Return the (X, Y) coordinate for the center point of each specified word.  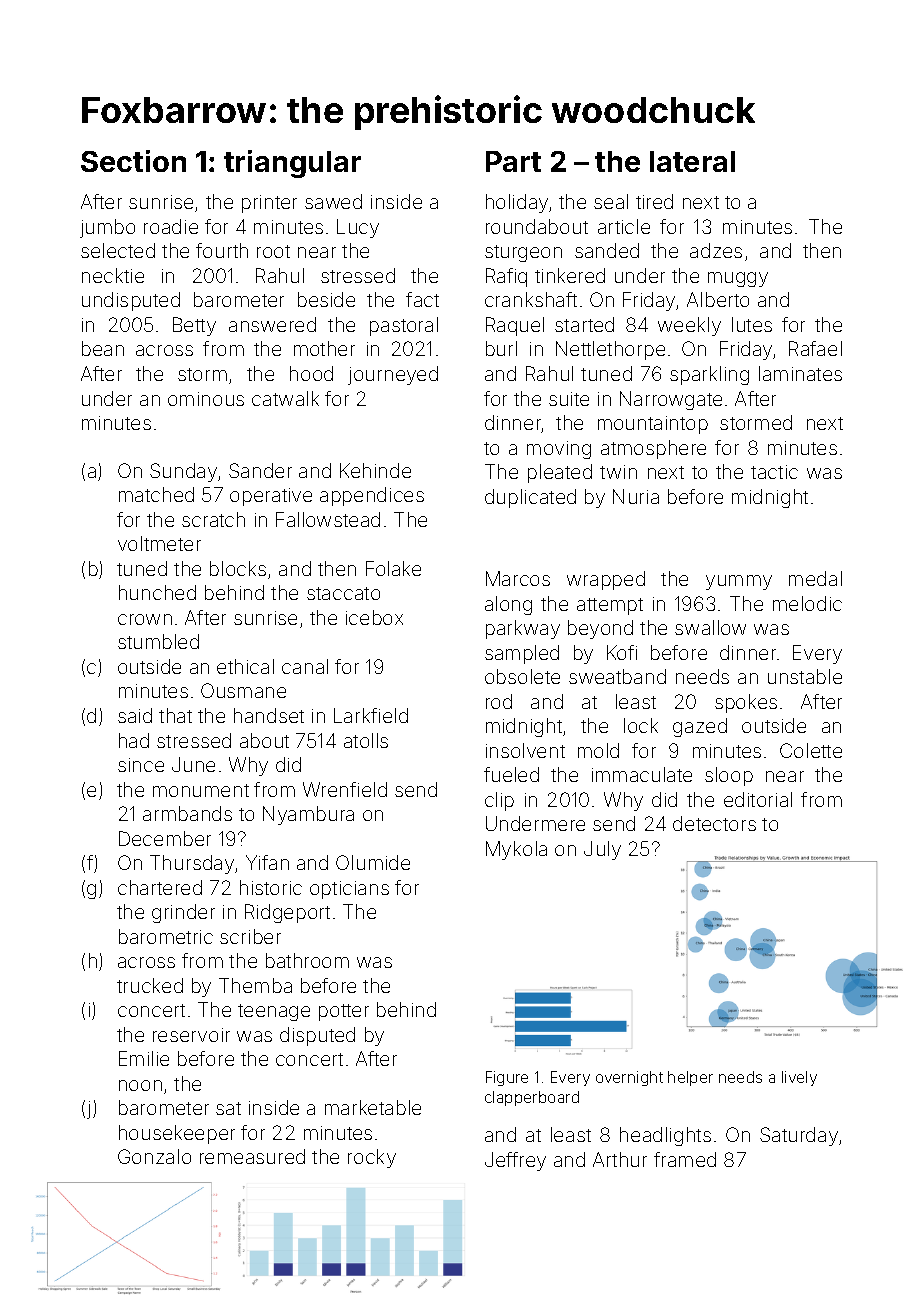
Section (133, 161)
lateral (692, 161)
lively (799, 1078)
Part (513, 161)
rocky (372, 1158)
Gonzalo (154, 1156)
